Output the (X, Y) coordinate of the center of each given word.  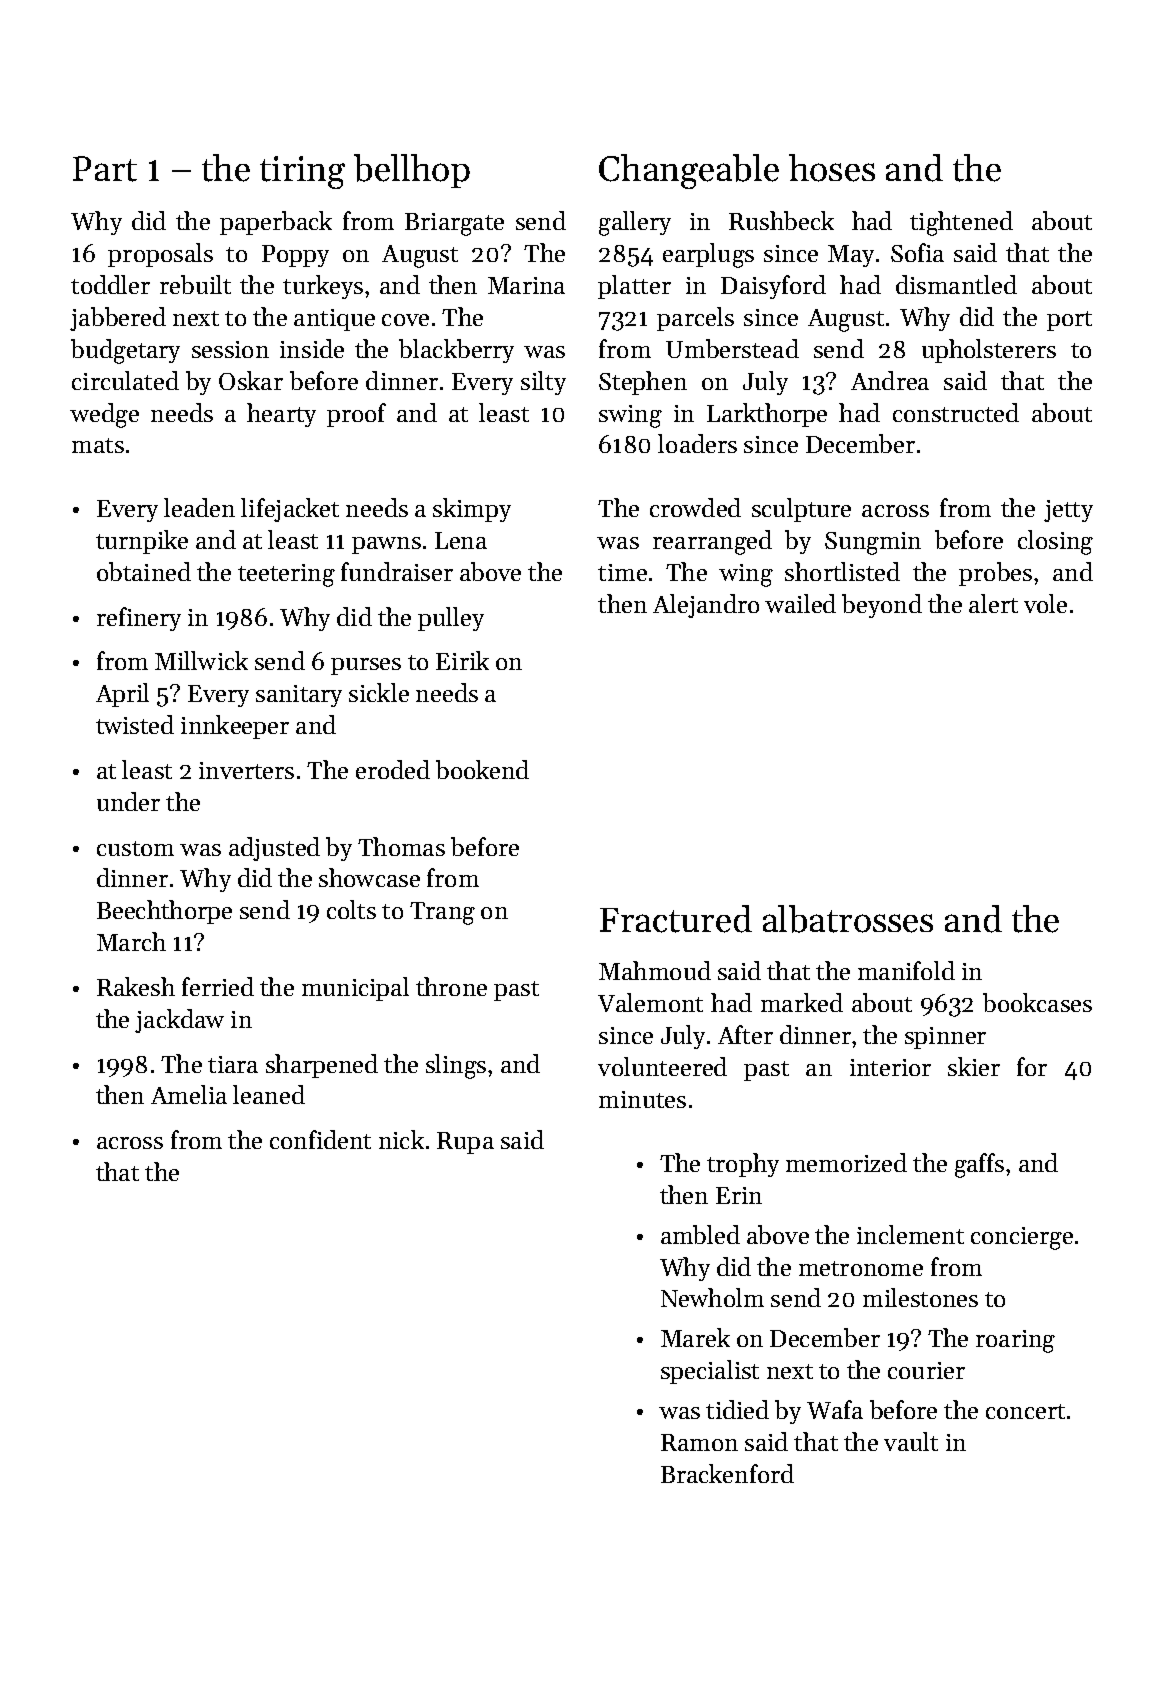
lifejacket (290, 510)
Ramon (699, 1442)
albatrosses (848, 919)
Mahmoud (655, 970)
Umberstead (732, 348)
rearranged (712, 542)
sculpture (801, 510)
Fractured (676, 919)
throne (451, 986)
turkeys (323, 287)
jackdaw (179, 1021)
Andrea (890, 380)
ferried (218, 986)
